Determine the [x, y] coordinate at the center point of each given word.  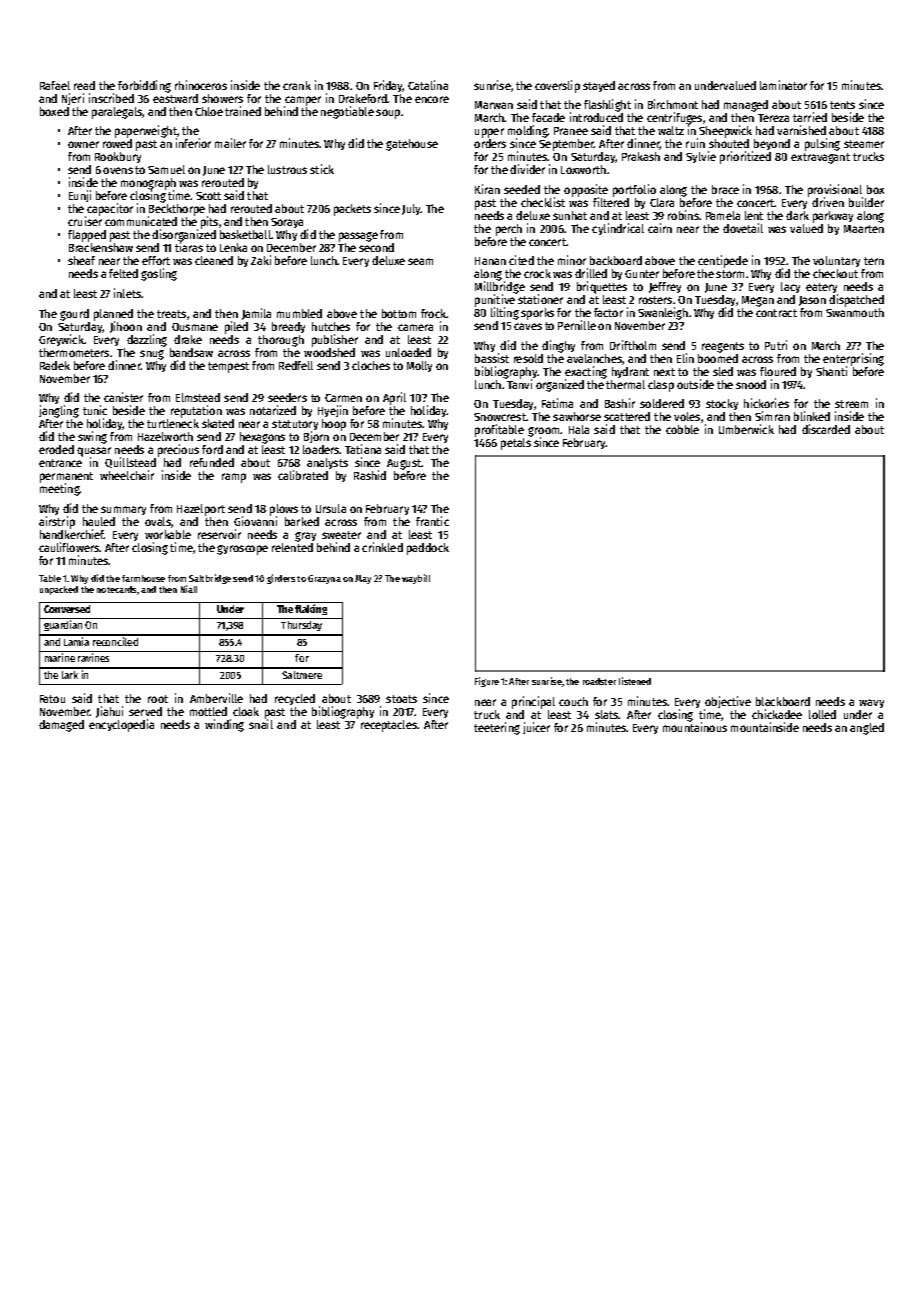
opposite [586, 190]
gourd [74, 315]
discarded [826, 429]
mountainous [695, 727]
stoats [401, 699]
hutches [331, 326]
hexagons [262, 438]
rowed [117, 143]
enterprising [853, 359]
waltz [671, 130]
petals [516, 444]
